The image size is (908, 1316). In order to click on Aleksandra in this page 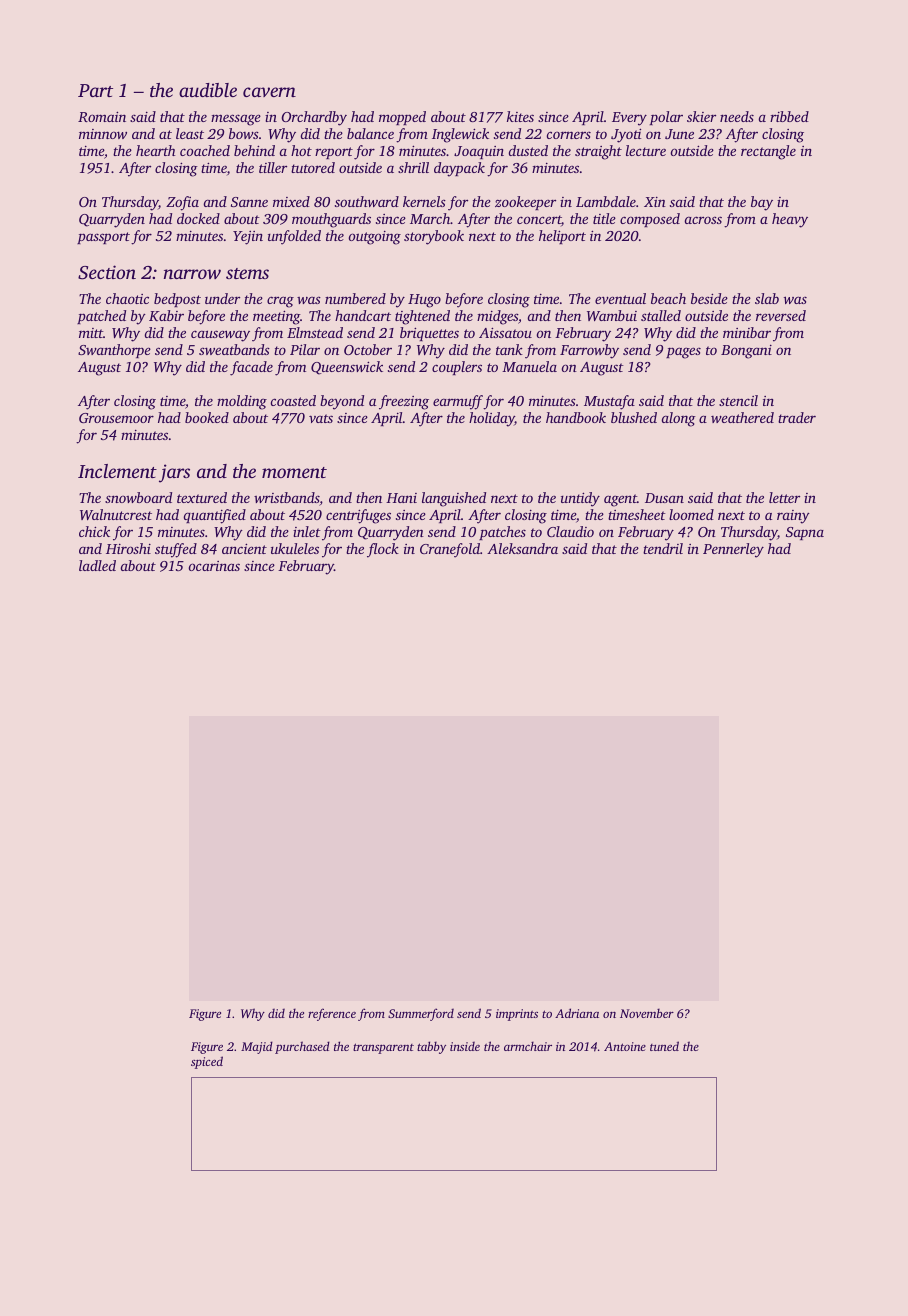, I will do `click(522, 548)`.
